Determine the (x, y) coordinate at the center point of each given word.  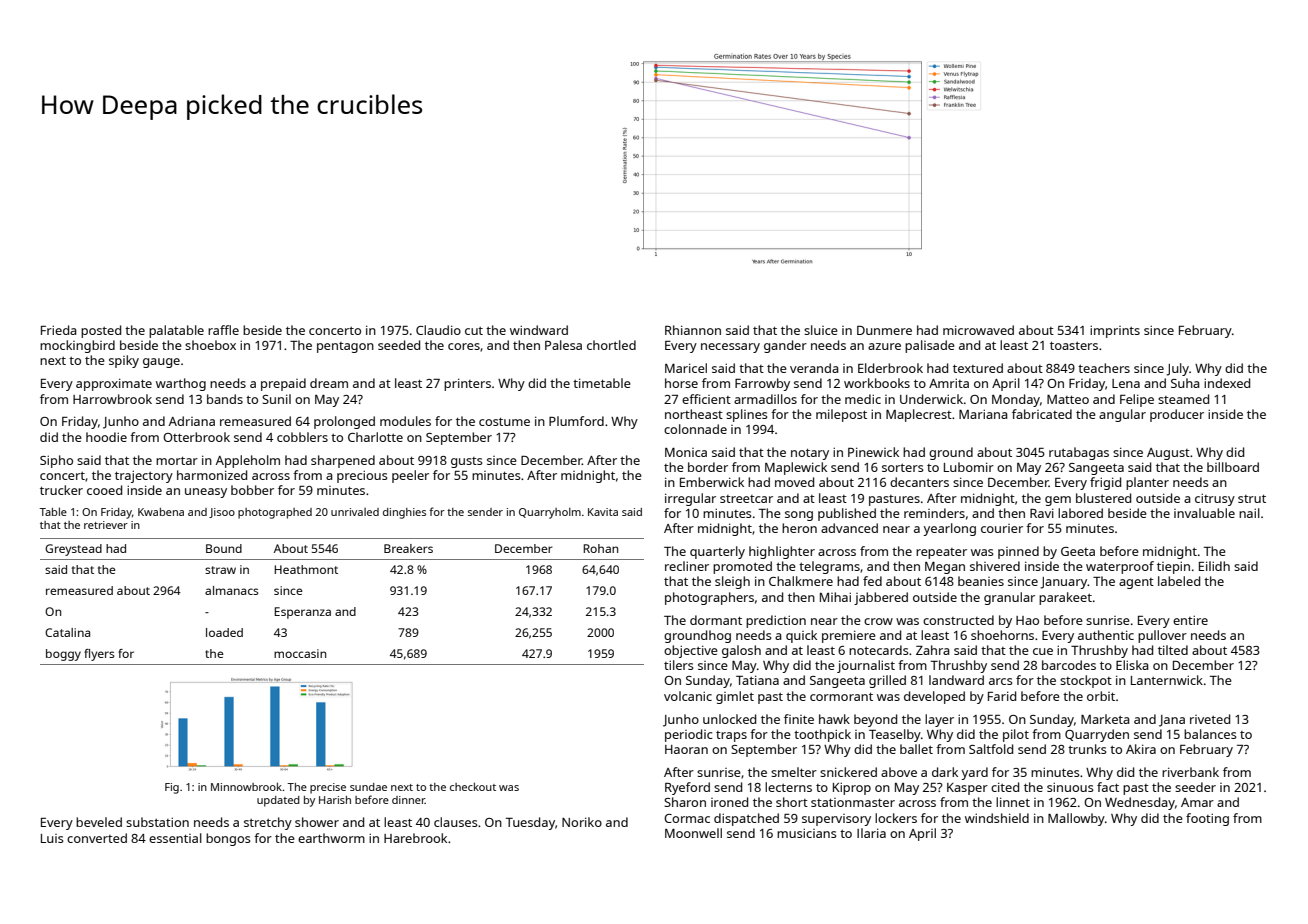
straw (220, 570)
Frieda (59, 330)
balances (1210, 734)
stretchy (268, 823)
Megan (945, 568)
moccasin (300, 653)
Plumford (576, 421)
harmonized (212, 475)
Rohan (600, 548)
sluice (821, 330)
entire (1190, 620)
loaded (224, 632)
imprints (1115, 331)
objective (691, 651)
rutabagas (1079, 453)
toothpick (822, 735)
